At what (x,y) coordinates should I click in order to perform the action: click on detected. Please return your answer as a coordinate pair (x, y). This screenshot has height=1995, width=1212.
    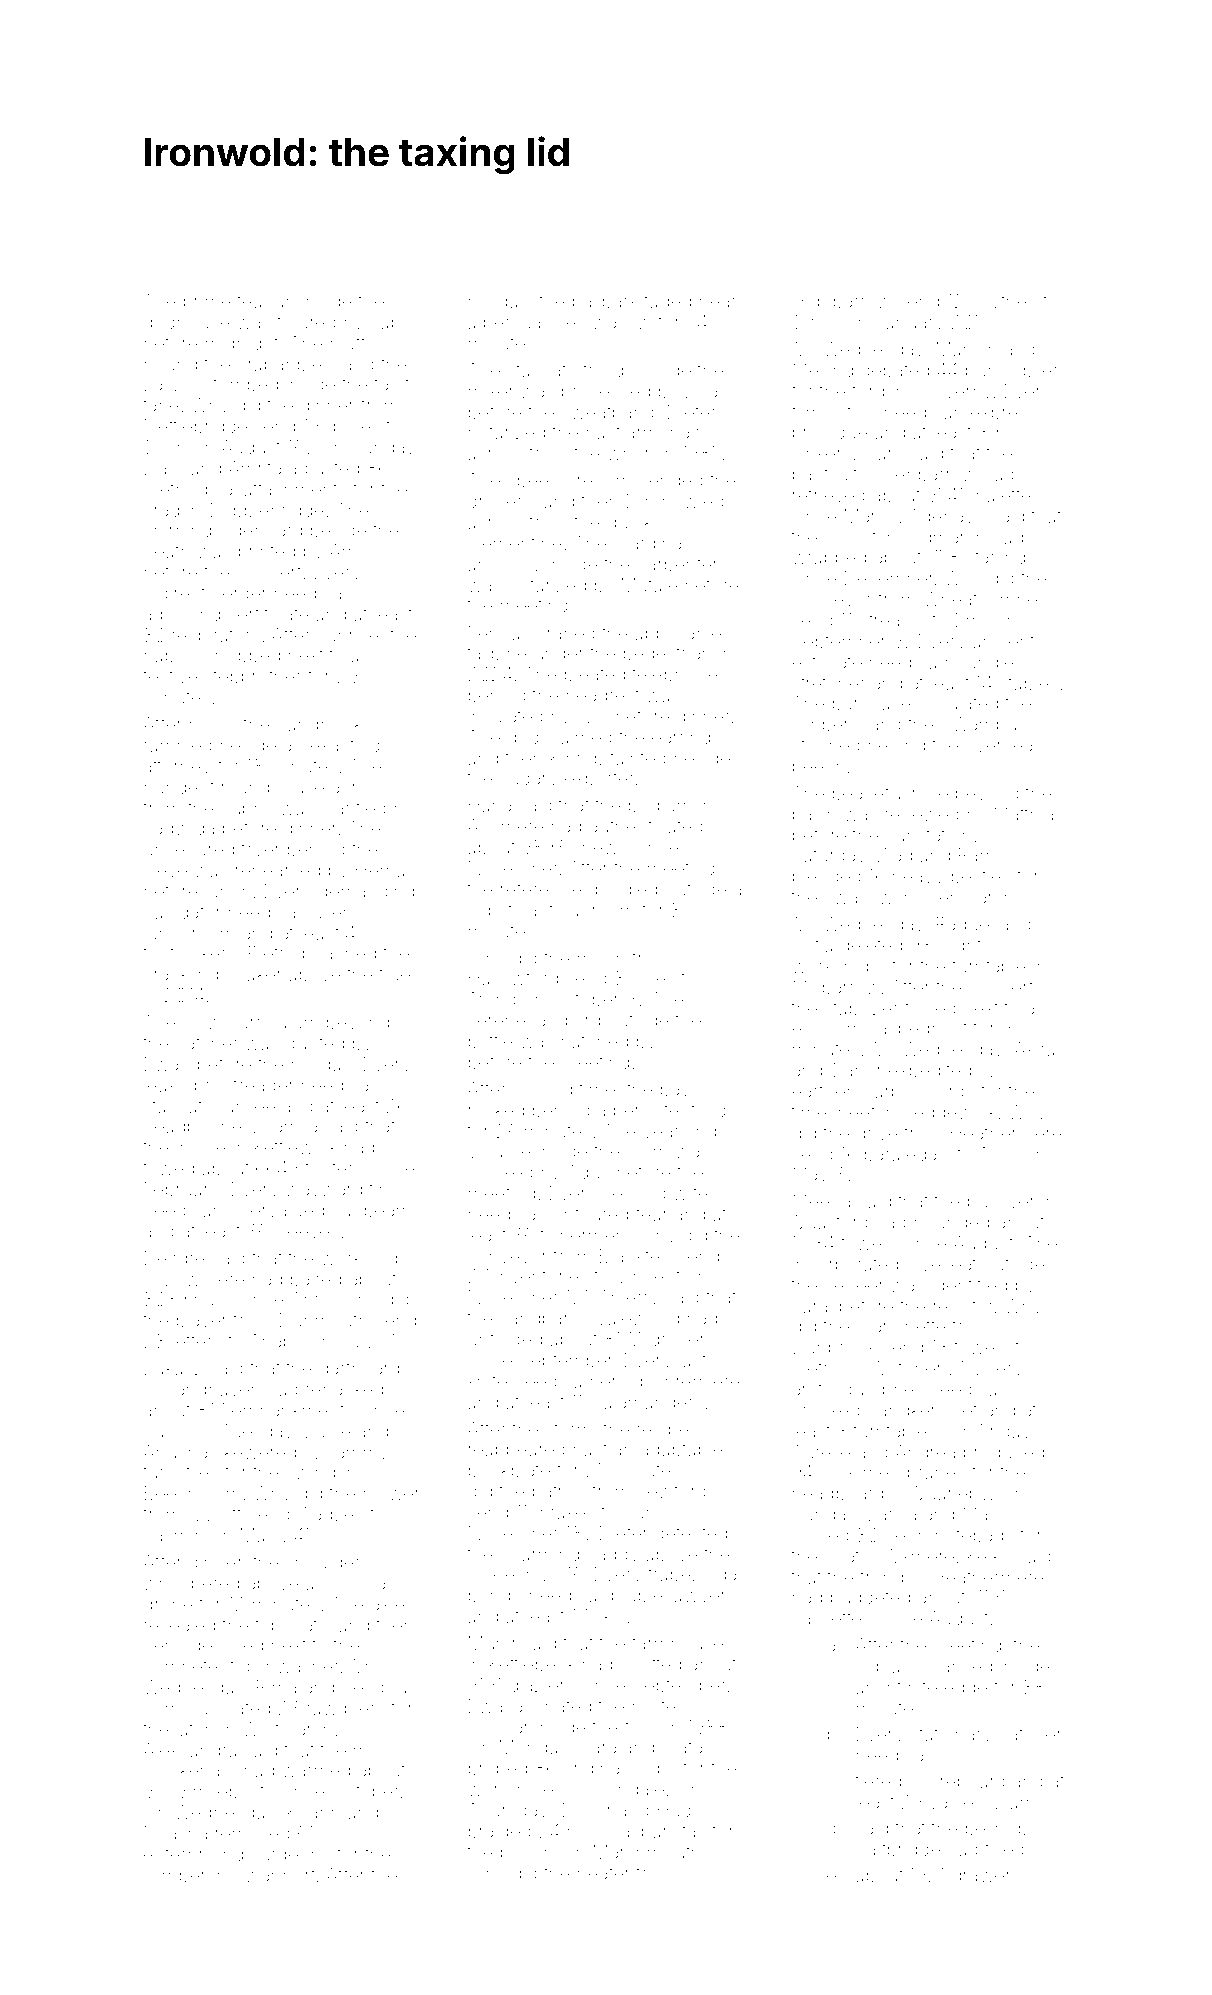
    Looking at the image, I should click on (691, 1533).
